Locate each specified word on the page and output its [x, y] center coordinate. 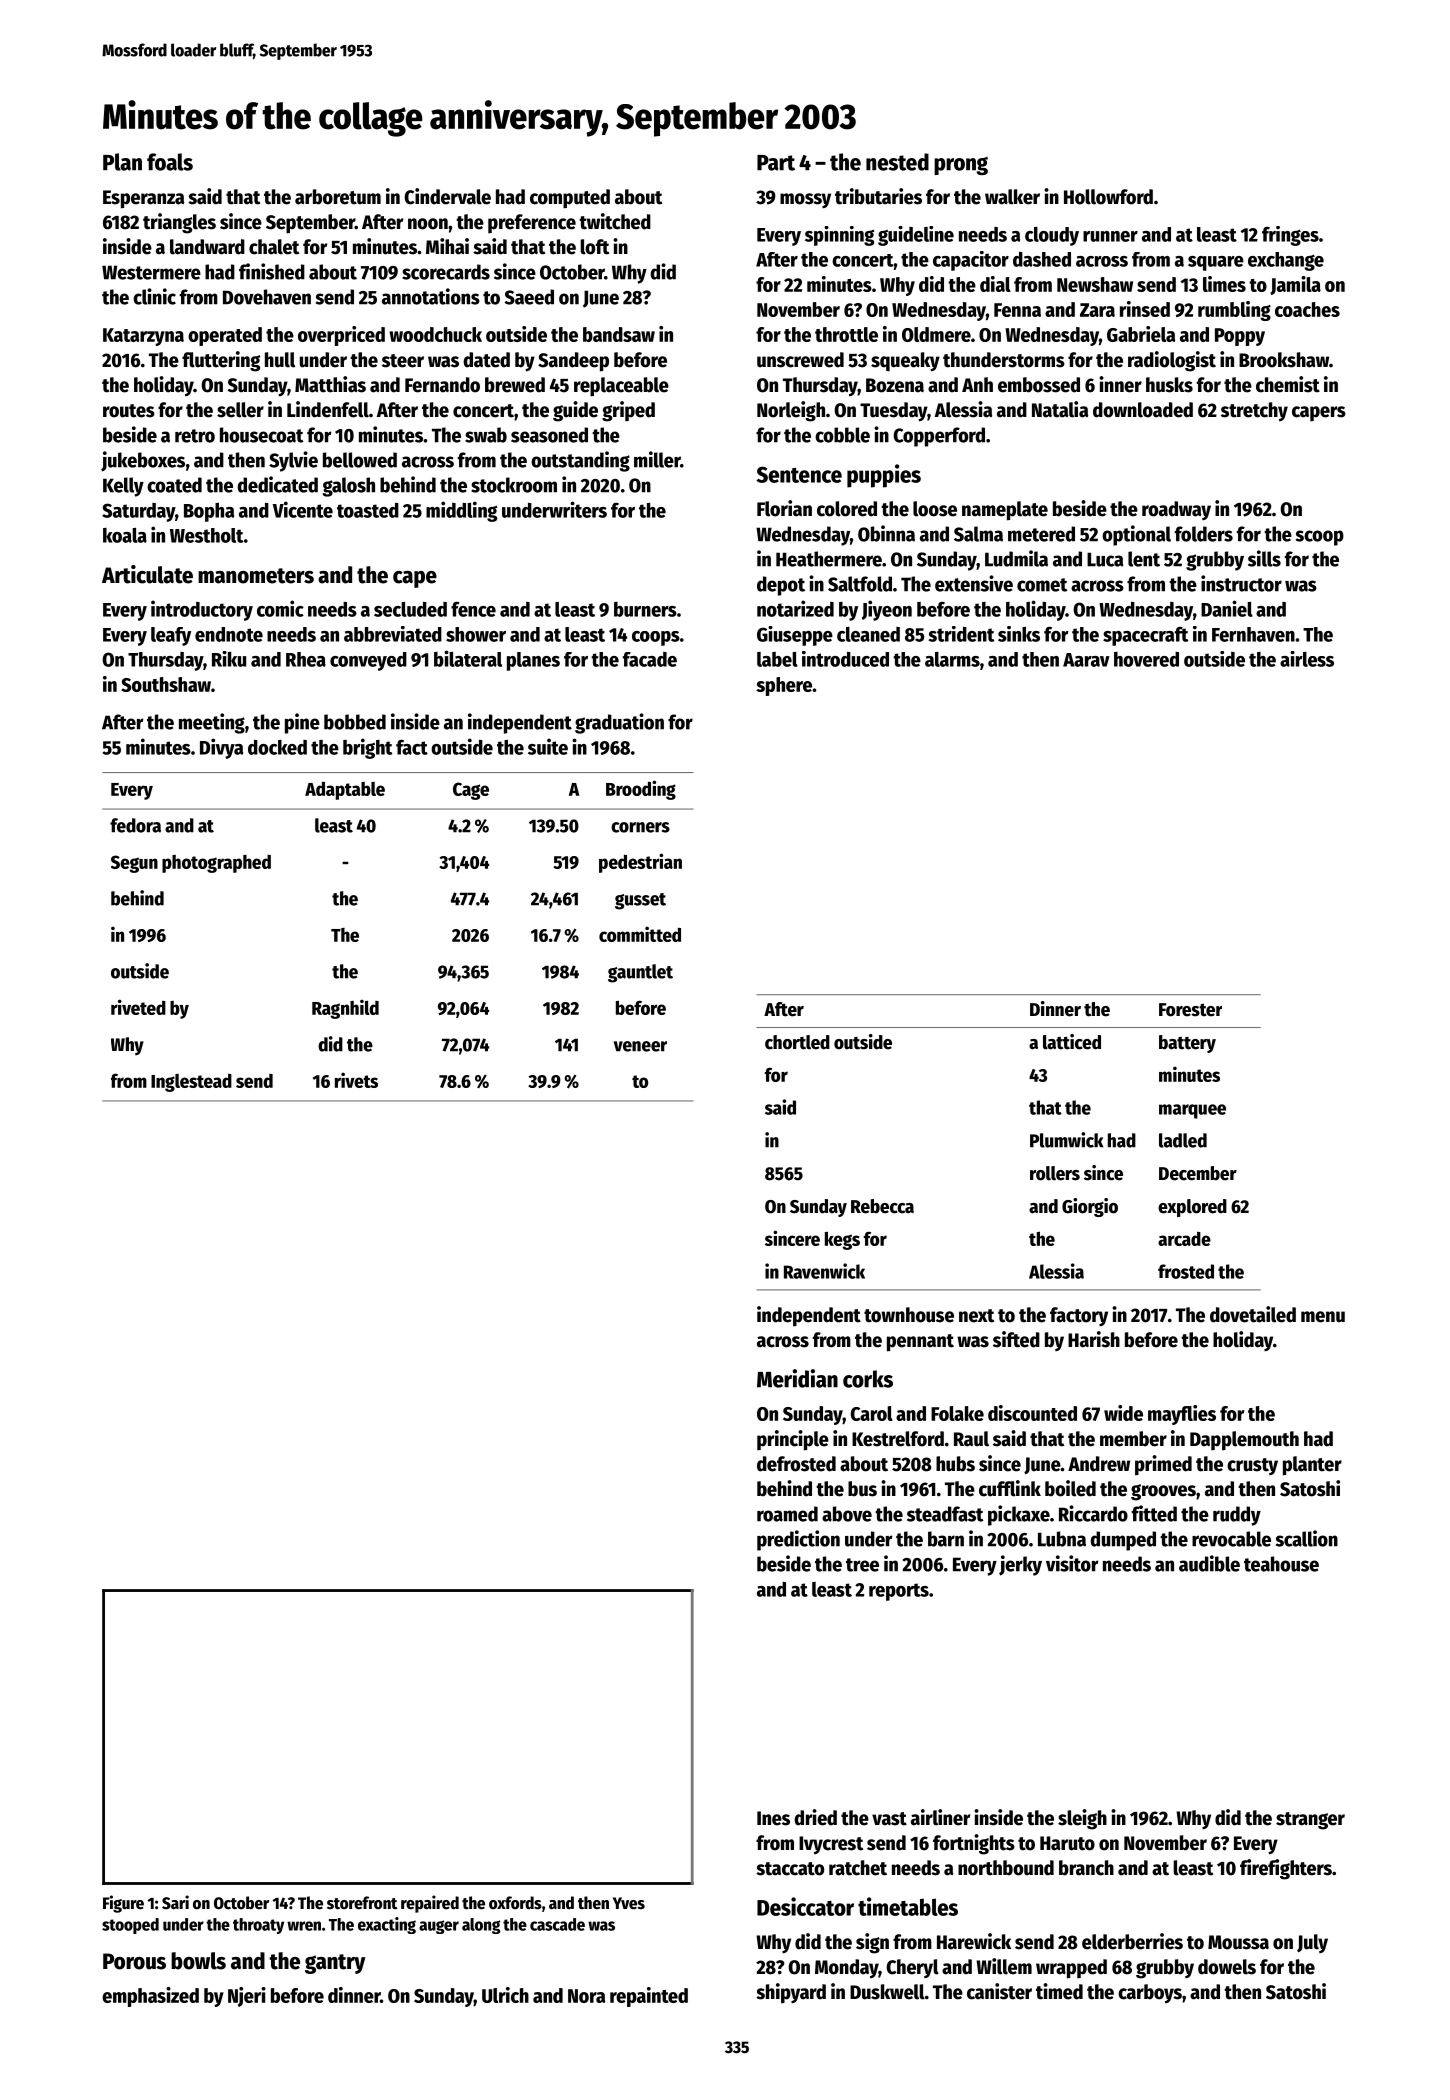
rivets [356, 1080]
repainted [649, 1997]
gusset [640, 901]
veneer [640, 1046]
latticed [1072, 1042]
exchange [1286, 261]
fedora [135, 825]
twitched [615, 221]
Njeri [247, 1997]
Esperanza [143, 199]
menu [1323, 1317]
